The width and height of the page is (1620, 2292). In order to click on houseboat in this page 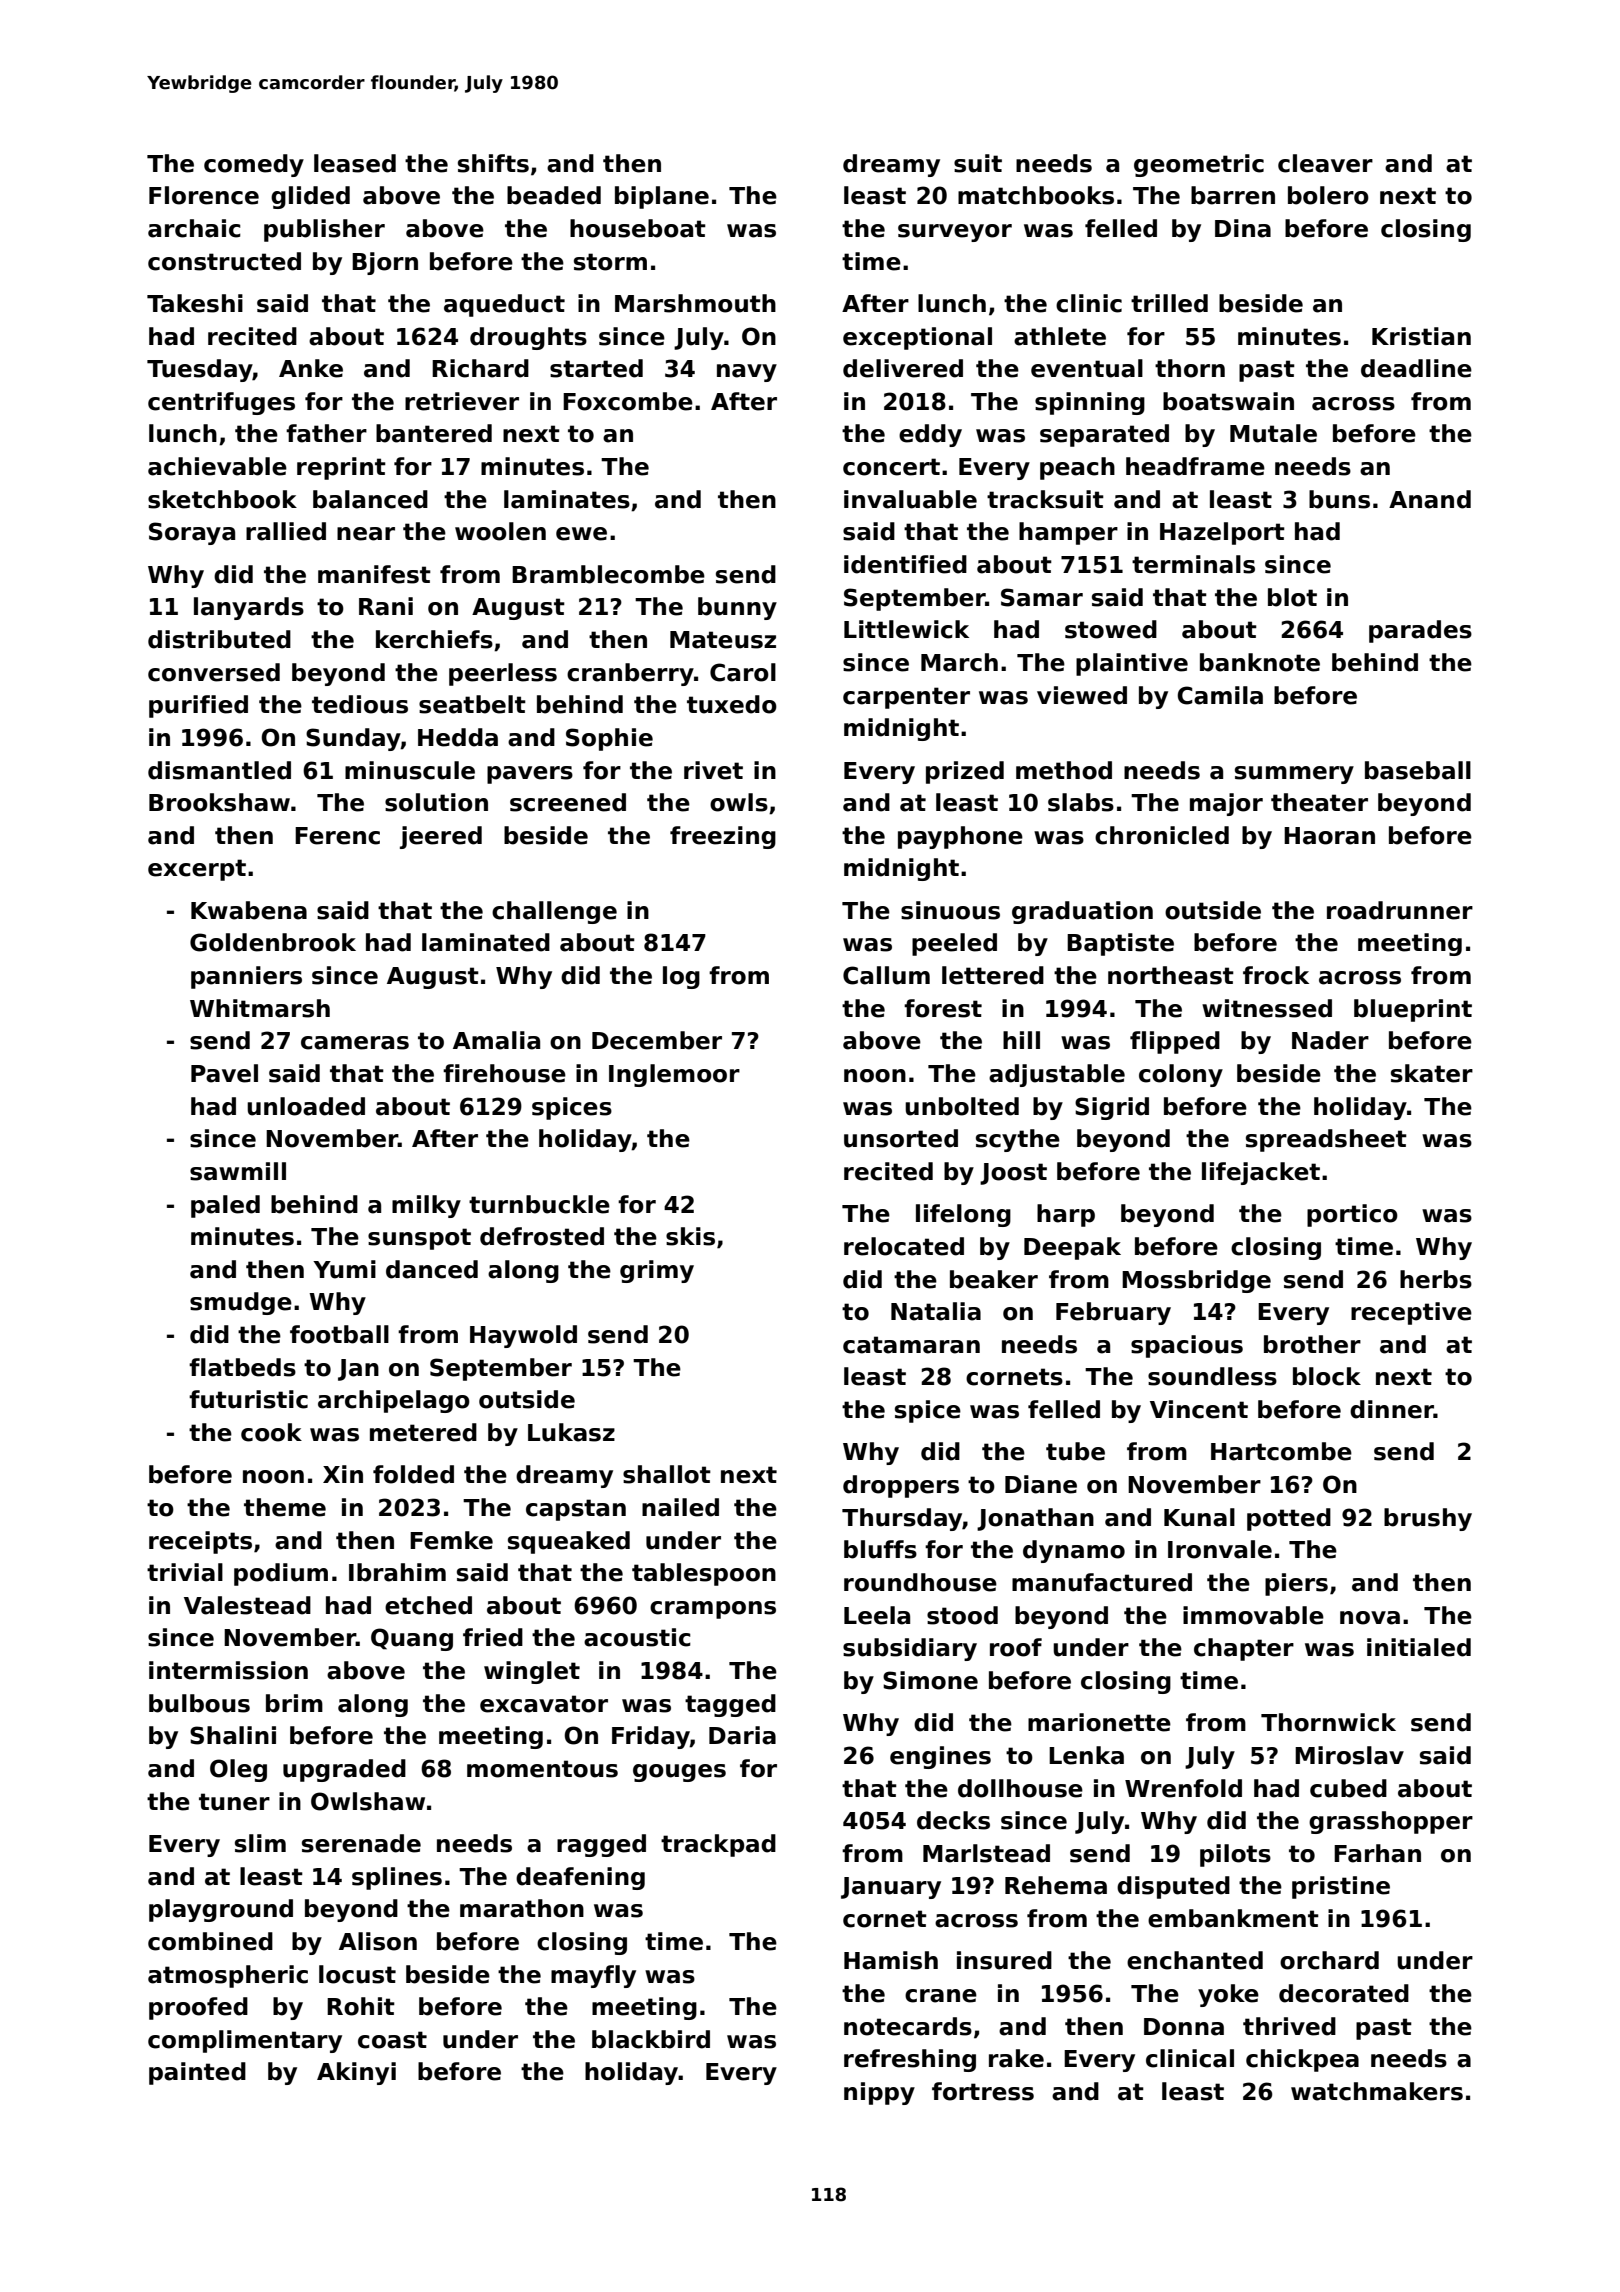, I will do `click(638, 228)`.
